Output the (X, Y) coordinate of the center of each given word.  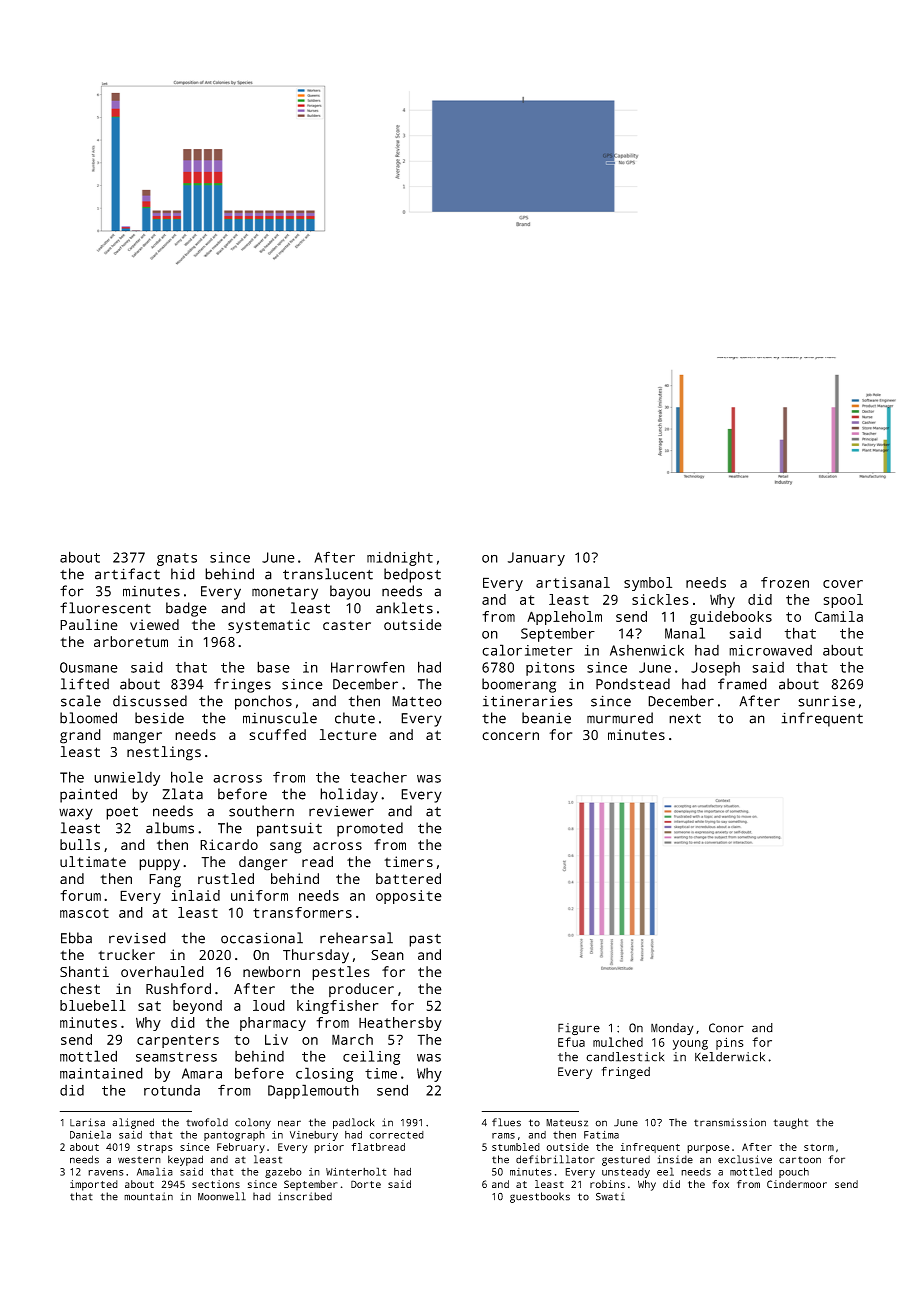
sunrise (826, 701)
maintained (101, 1073)
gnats (177, 559)
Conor (726, 1028)
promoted (370, 829)
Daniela (90, 1134)
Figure (579, 1029)
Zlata (182, 794)
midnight (400, 558)
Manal (685, 633)
